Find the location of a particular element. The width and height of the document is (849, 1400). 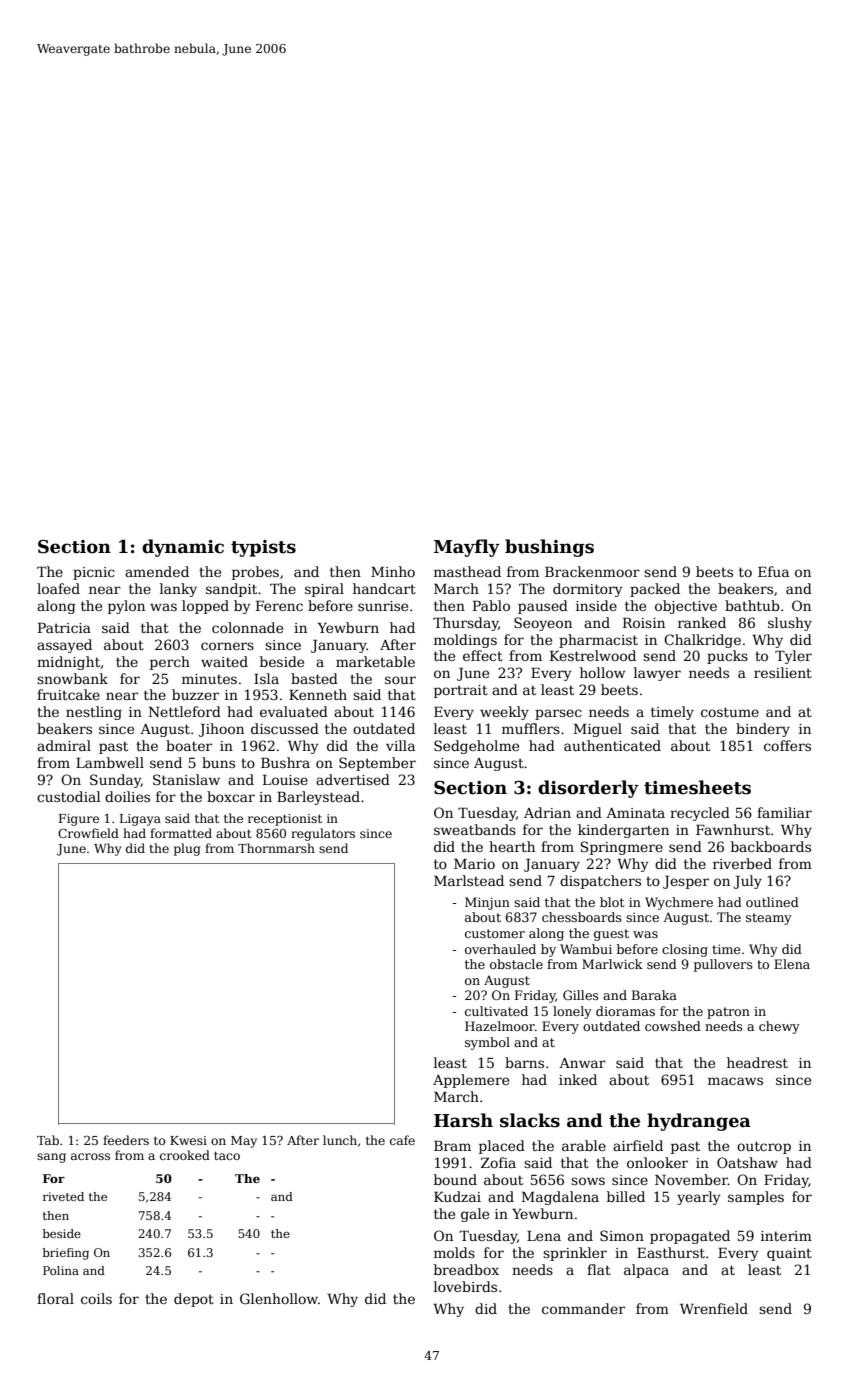

assayed is located at coordinates (64, 646).
